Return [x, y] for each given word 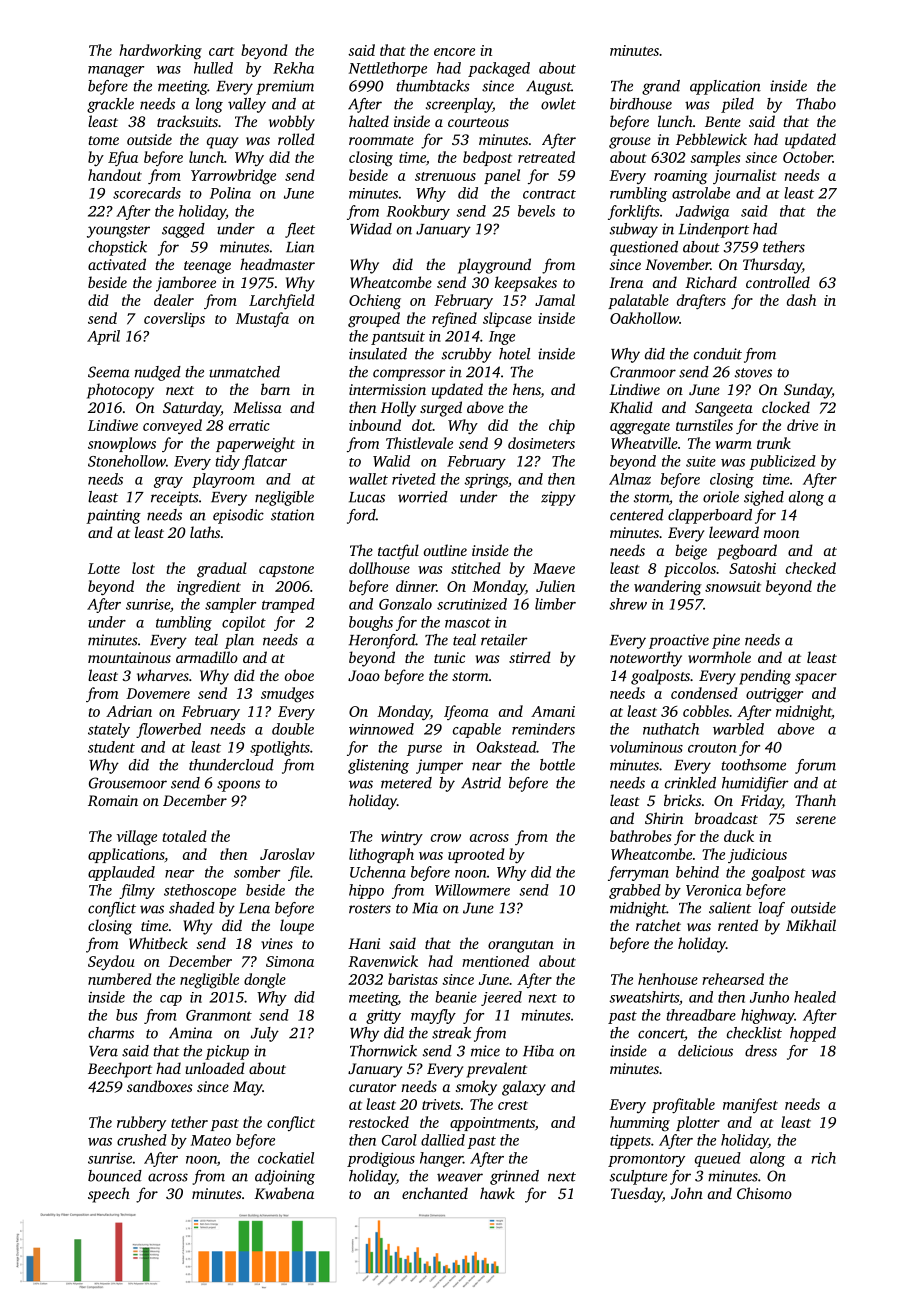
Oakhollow [644, 318]
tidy [227, 462]
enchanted [435, 1193]
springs [486, 481]
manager [116, 71]
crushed [142, 1140]
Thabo [816, 104]
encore [454, 52]
